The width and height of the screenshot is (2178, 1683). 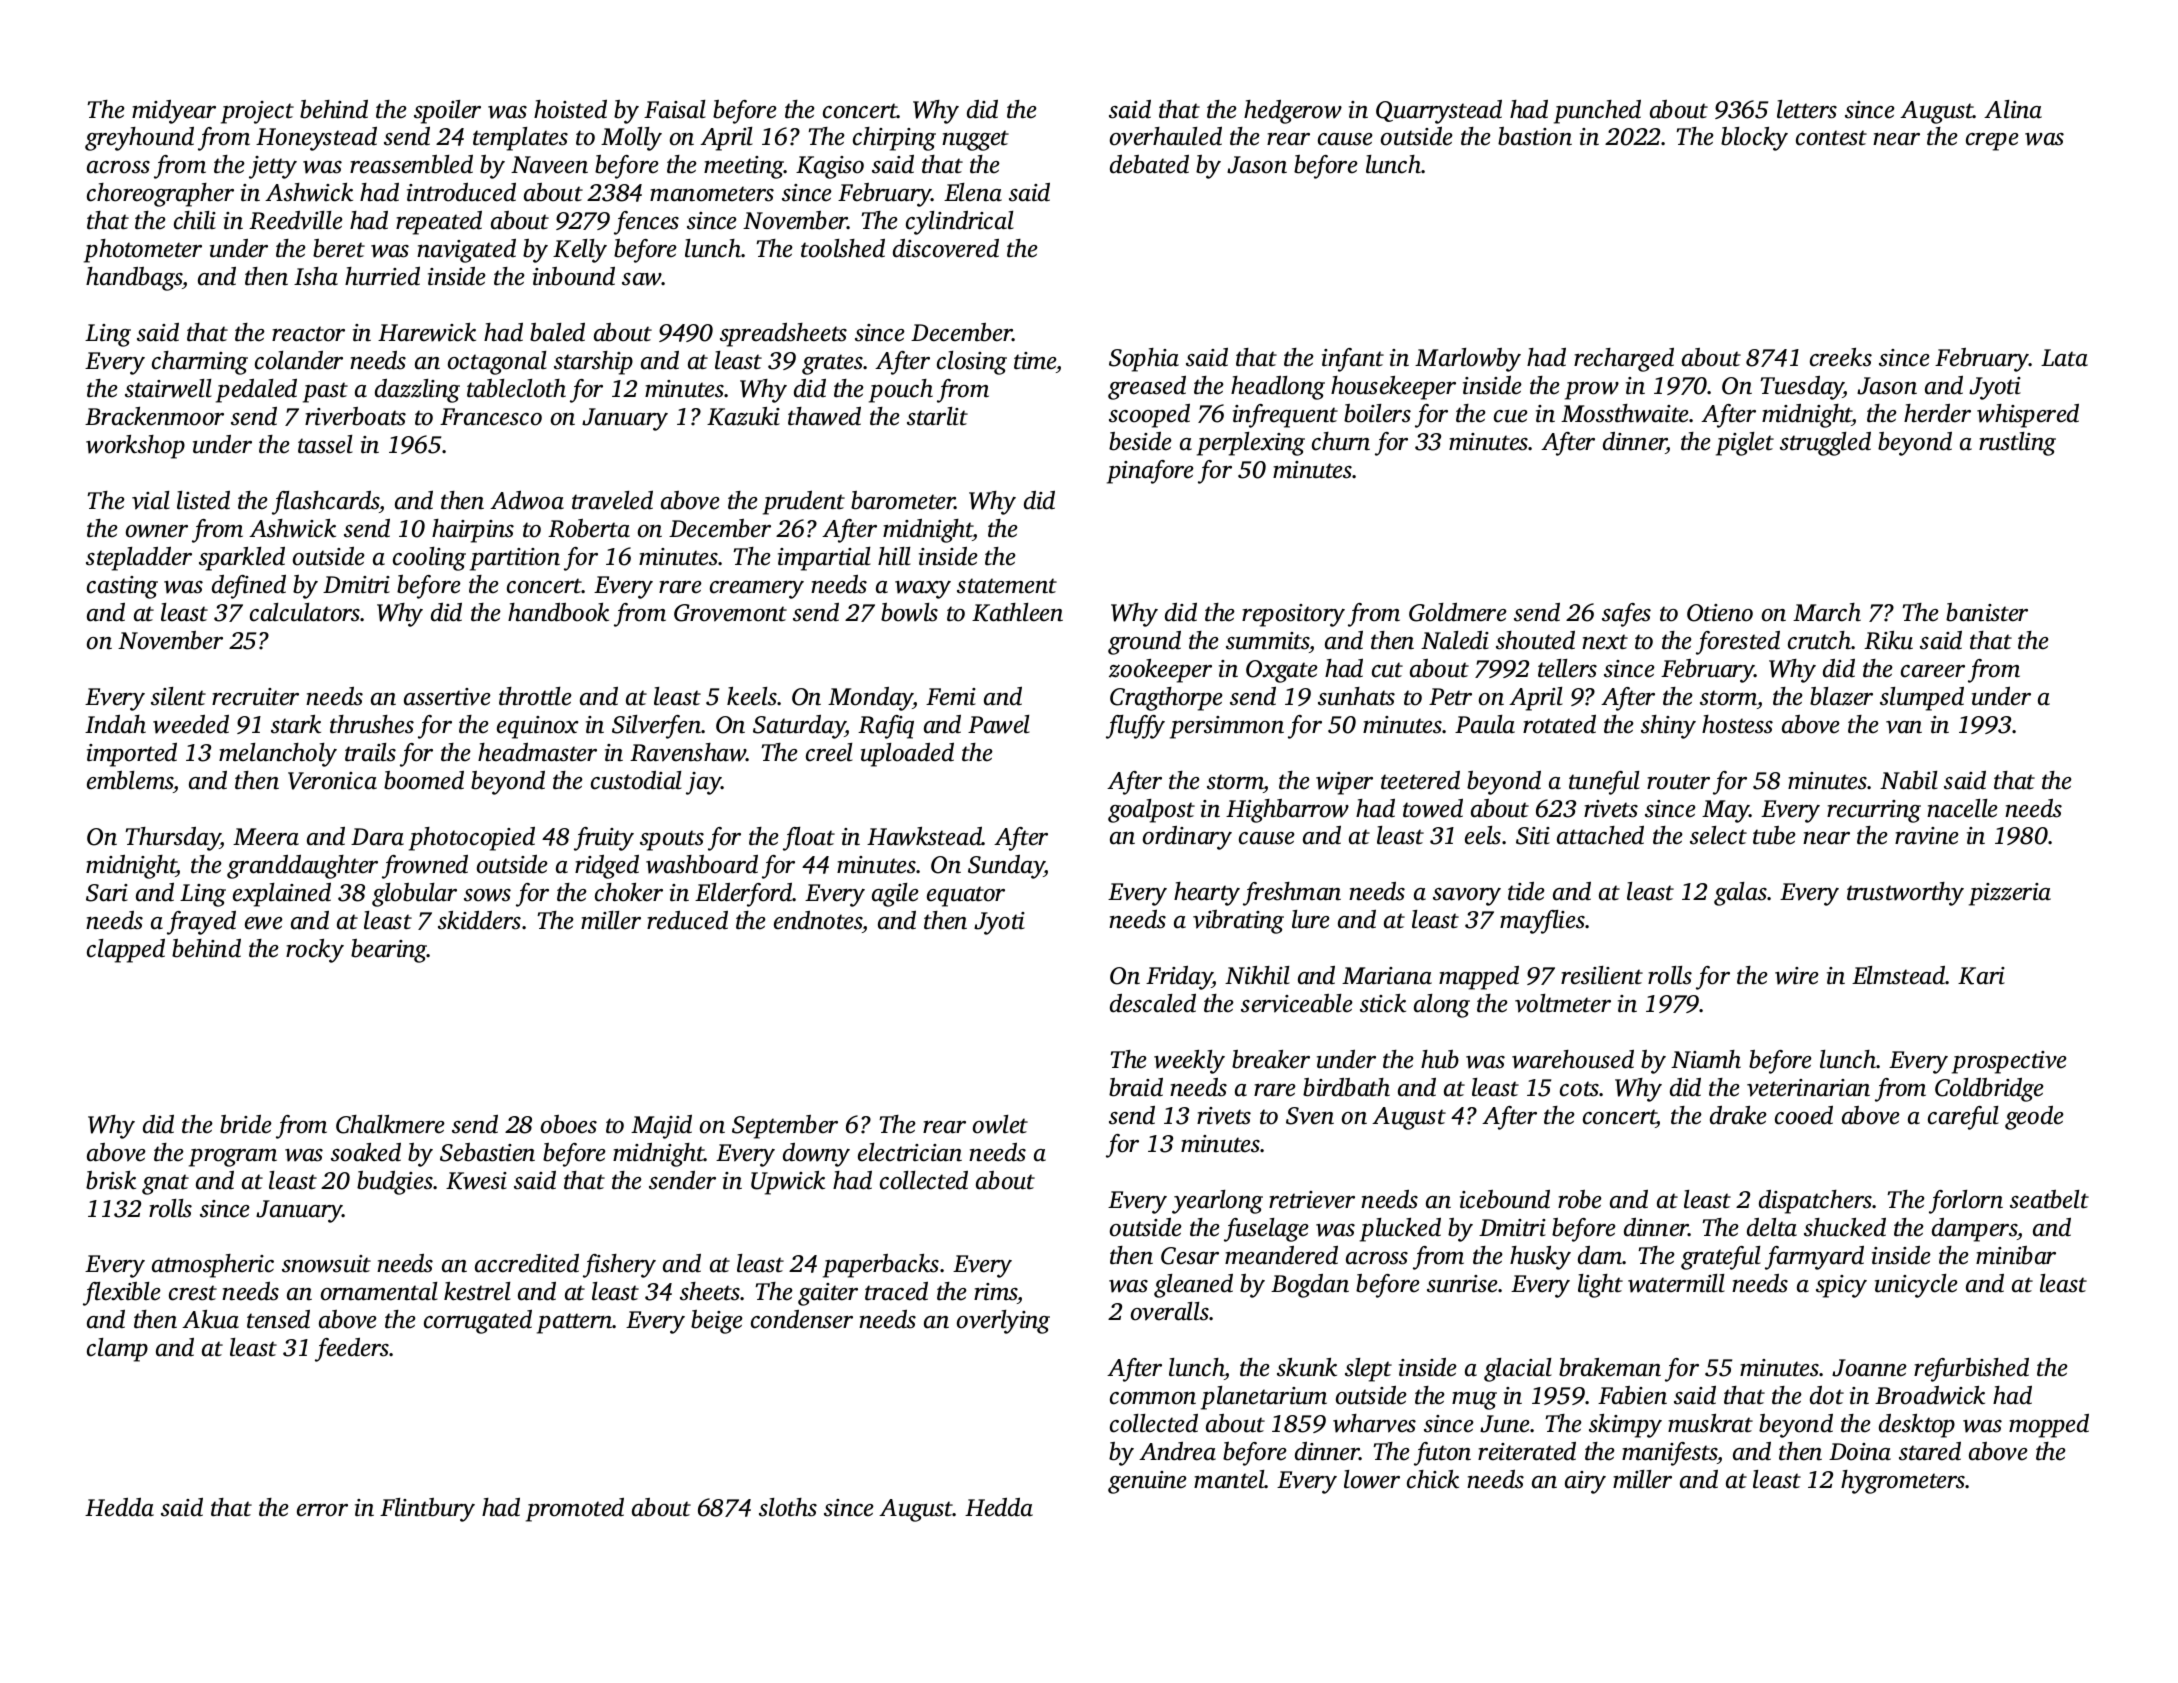 What do you see at coordinates (1353, 360) in the screenshot?
I see `infant` at bounding box center [1353, 360].
